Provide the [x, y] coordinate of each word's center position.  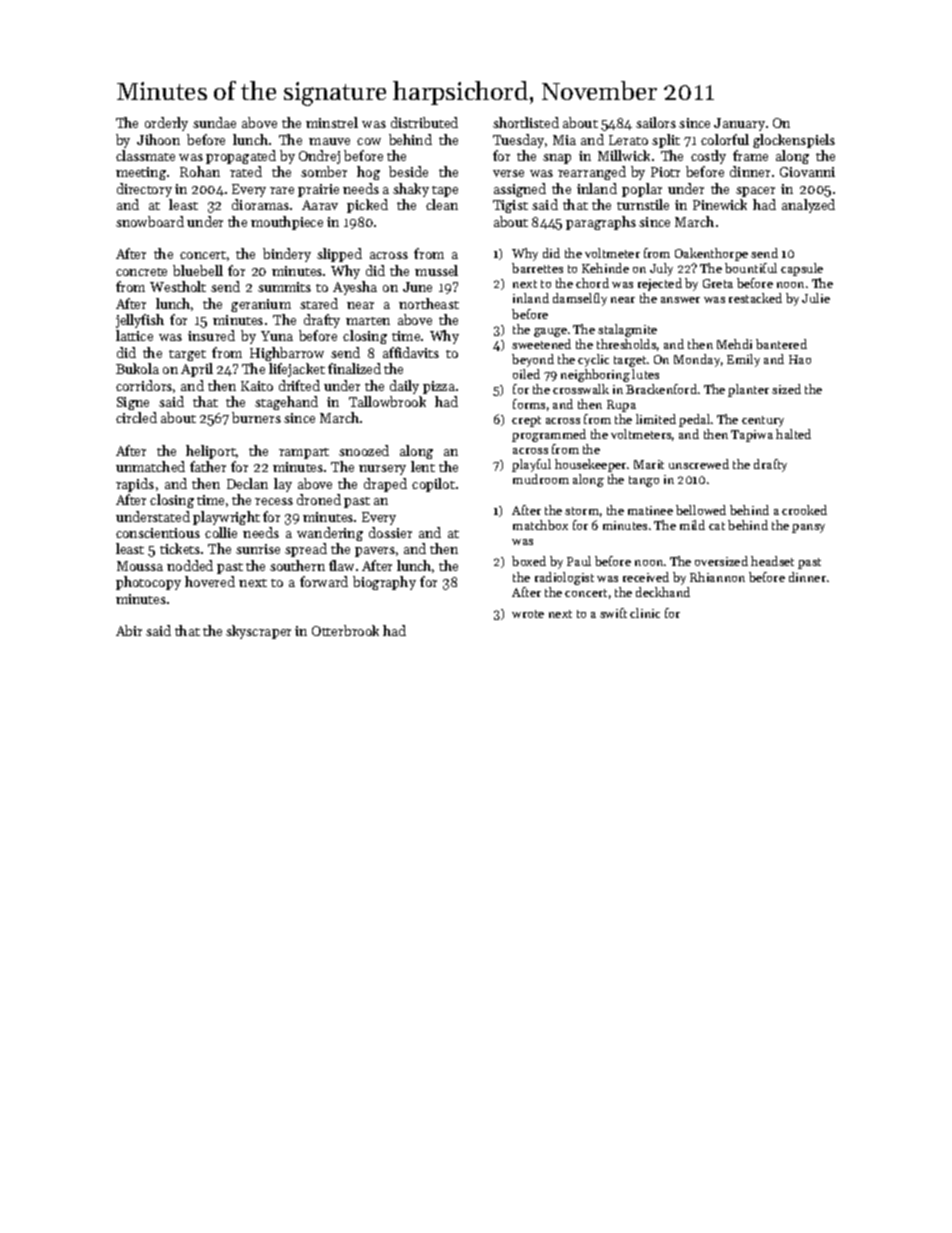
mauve [329, 141]
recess [274, 501]
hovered [210, 581]
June [417, 287]
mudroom [541, 479]
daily [404, 387]
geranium [261, 305]
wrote [528, 614]
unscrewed [699, 464]
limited [656, 419]
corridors [144, 385]
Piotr [665, 172]
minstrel [332, 122]
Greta [718, 283]
